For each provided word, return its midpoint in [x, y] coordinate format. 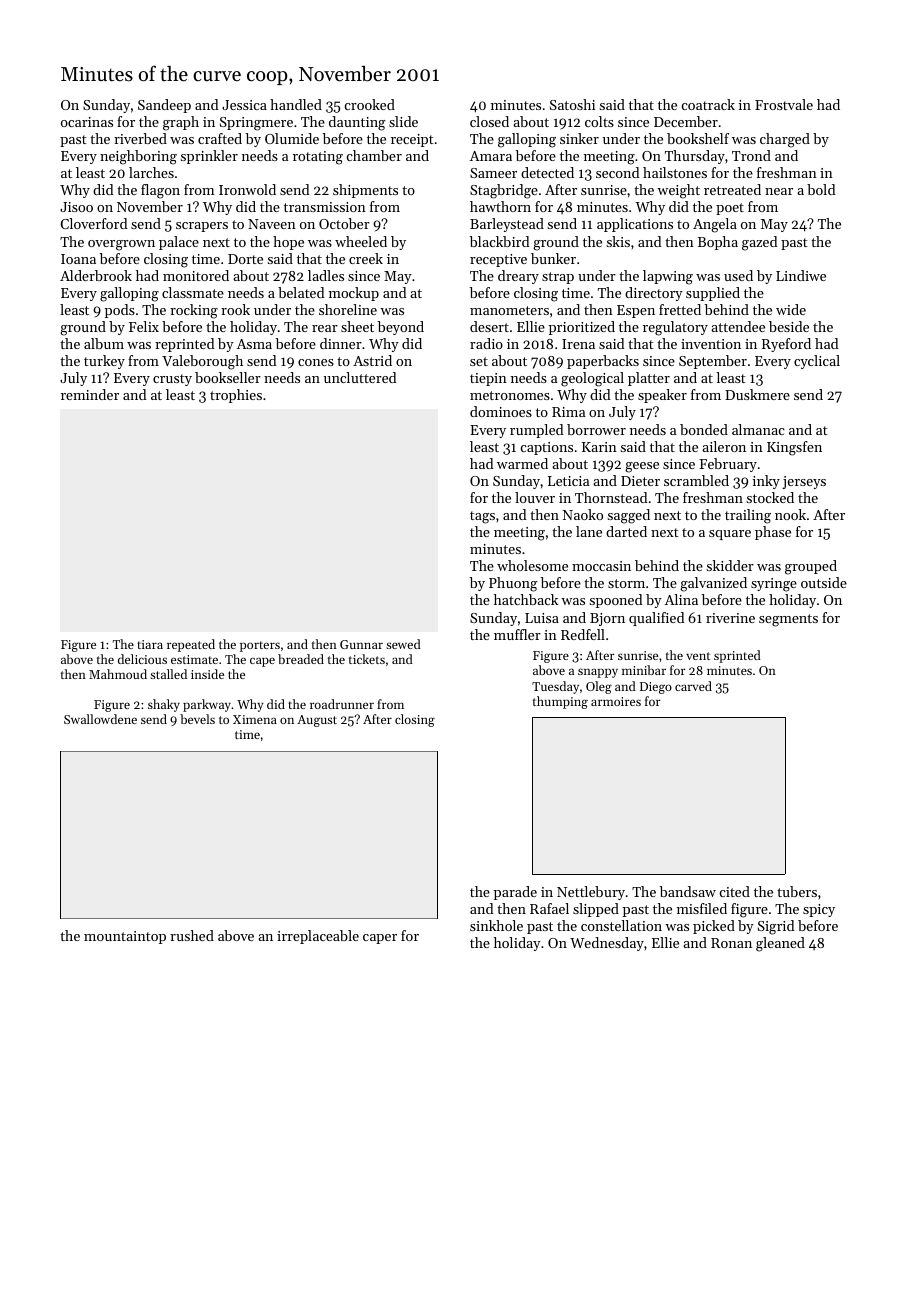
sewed [403, 644]
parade [515, 893]
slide [403, 121]
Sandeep [164, 106]
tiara [150, 644]
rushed [192, 935]
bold [821, 189]
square [730, 535]
